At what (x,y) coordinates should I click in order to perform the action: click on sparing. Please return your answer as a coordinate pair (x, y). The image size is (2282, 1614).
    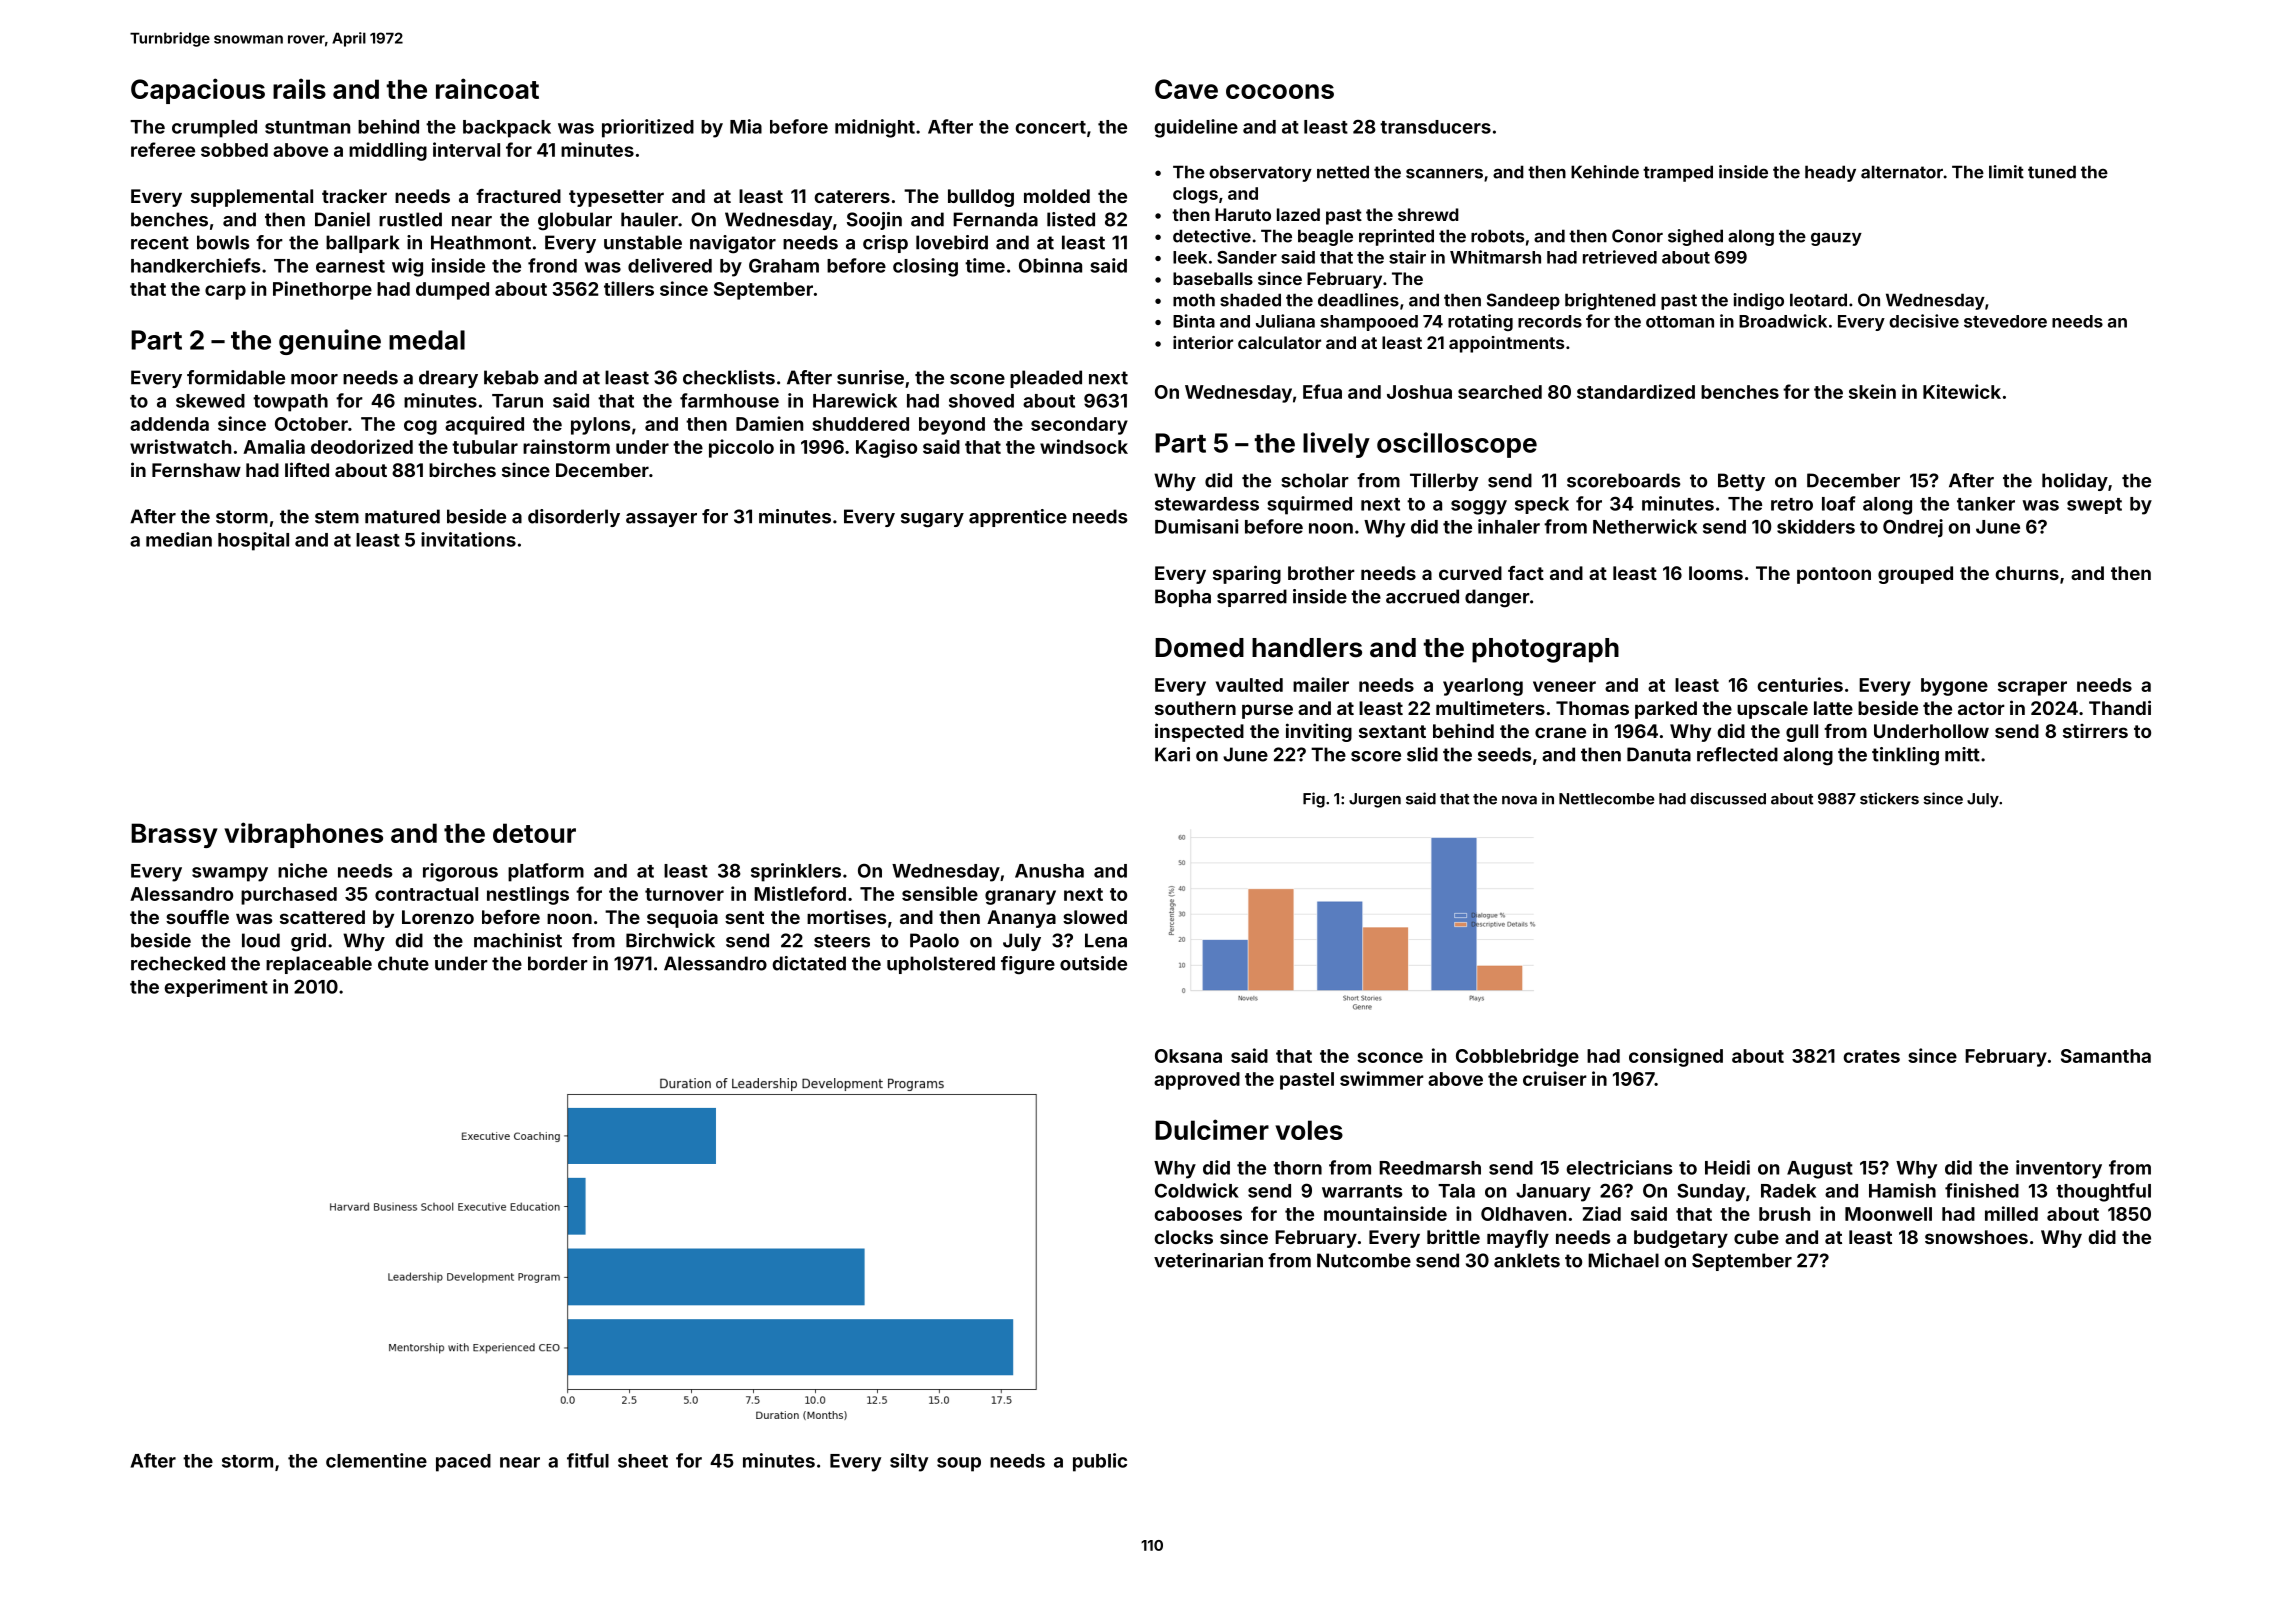
    Looking at the image, I should click on (1247, 574).
